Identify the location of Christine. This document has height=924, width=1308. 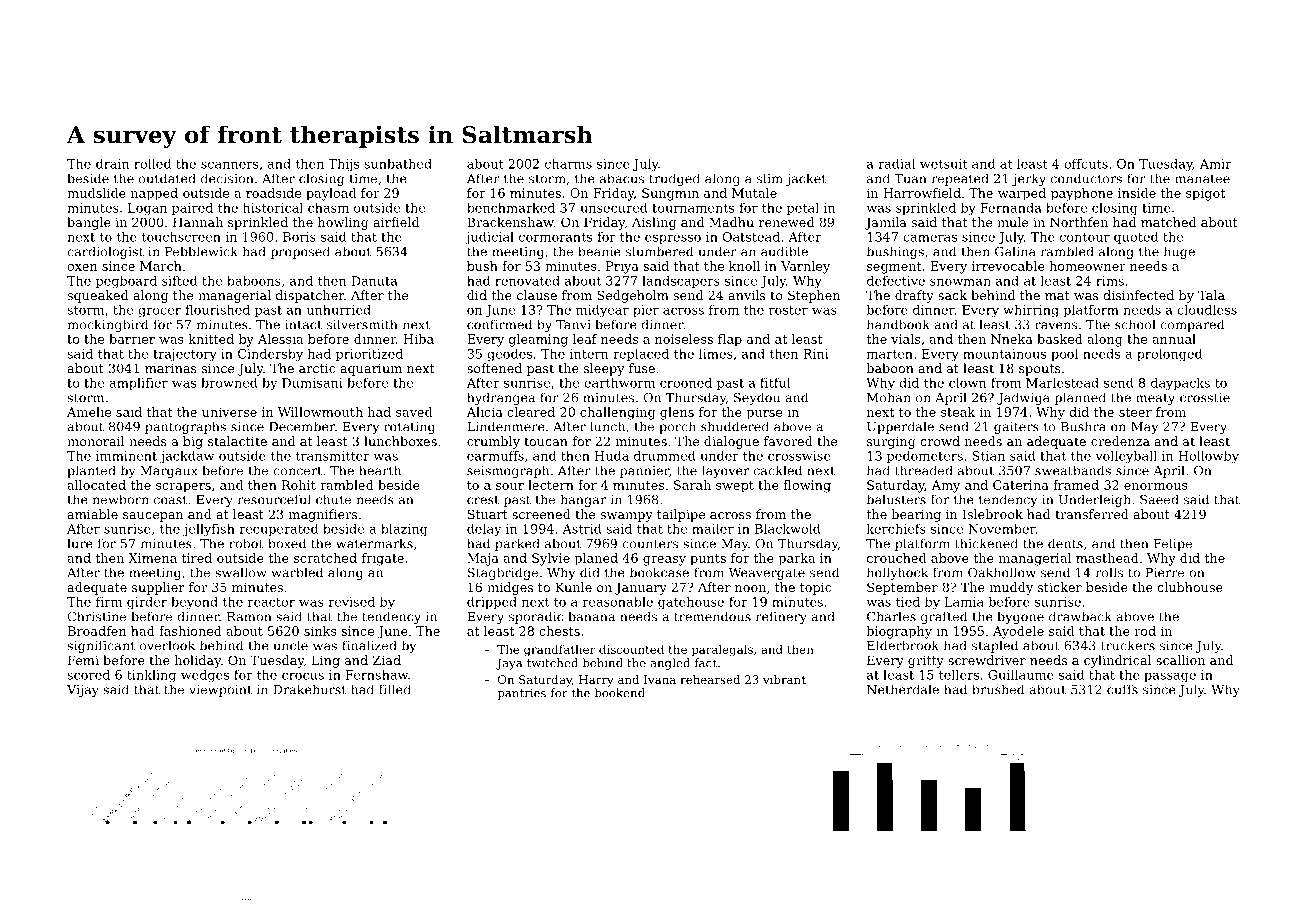
(96, 616).
